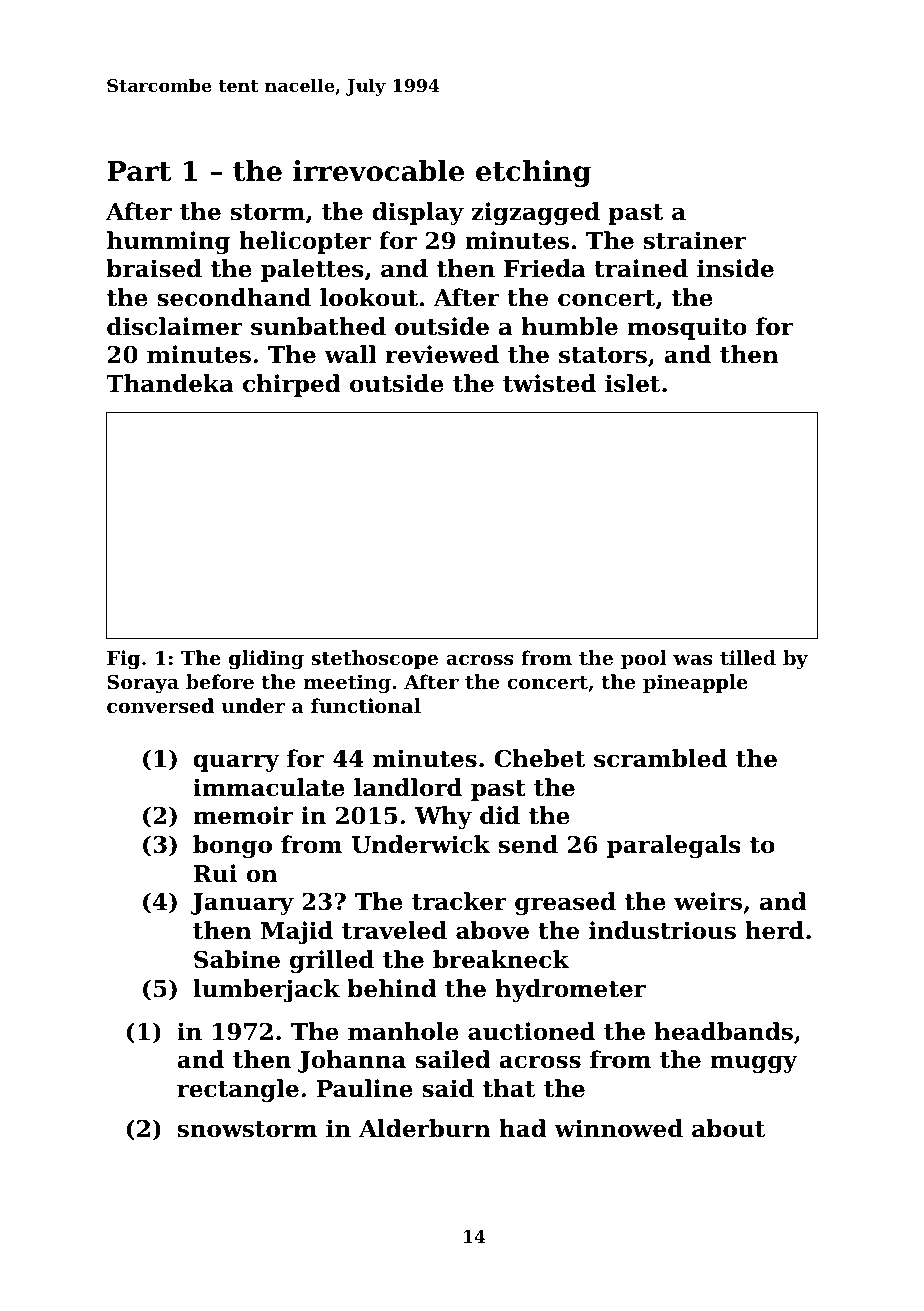 The width and height of the screenshot is (924, 1311). What do you see at coordinates (392, 988) in the screenshot?
I see `behind` at bounding box center [392, 988].
